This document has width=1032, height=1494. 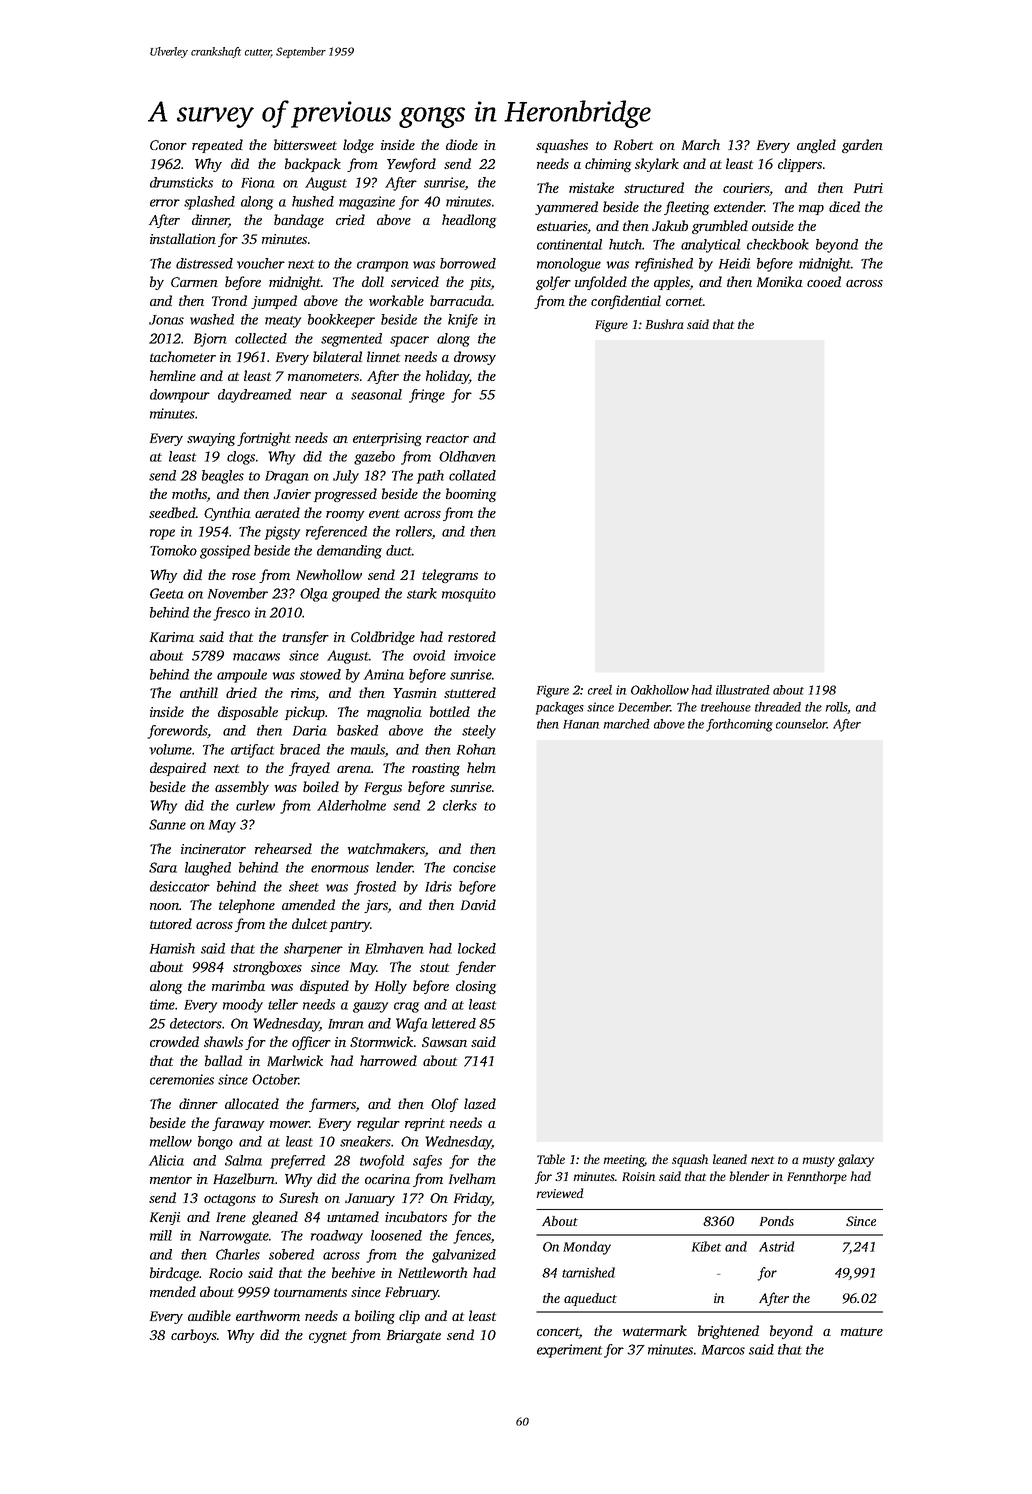 I want to click on Roisin, so click(x=638, y=1176).
